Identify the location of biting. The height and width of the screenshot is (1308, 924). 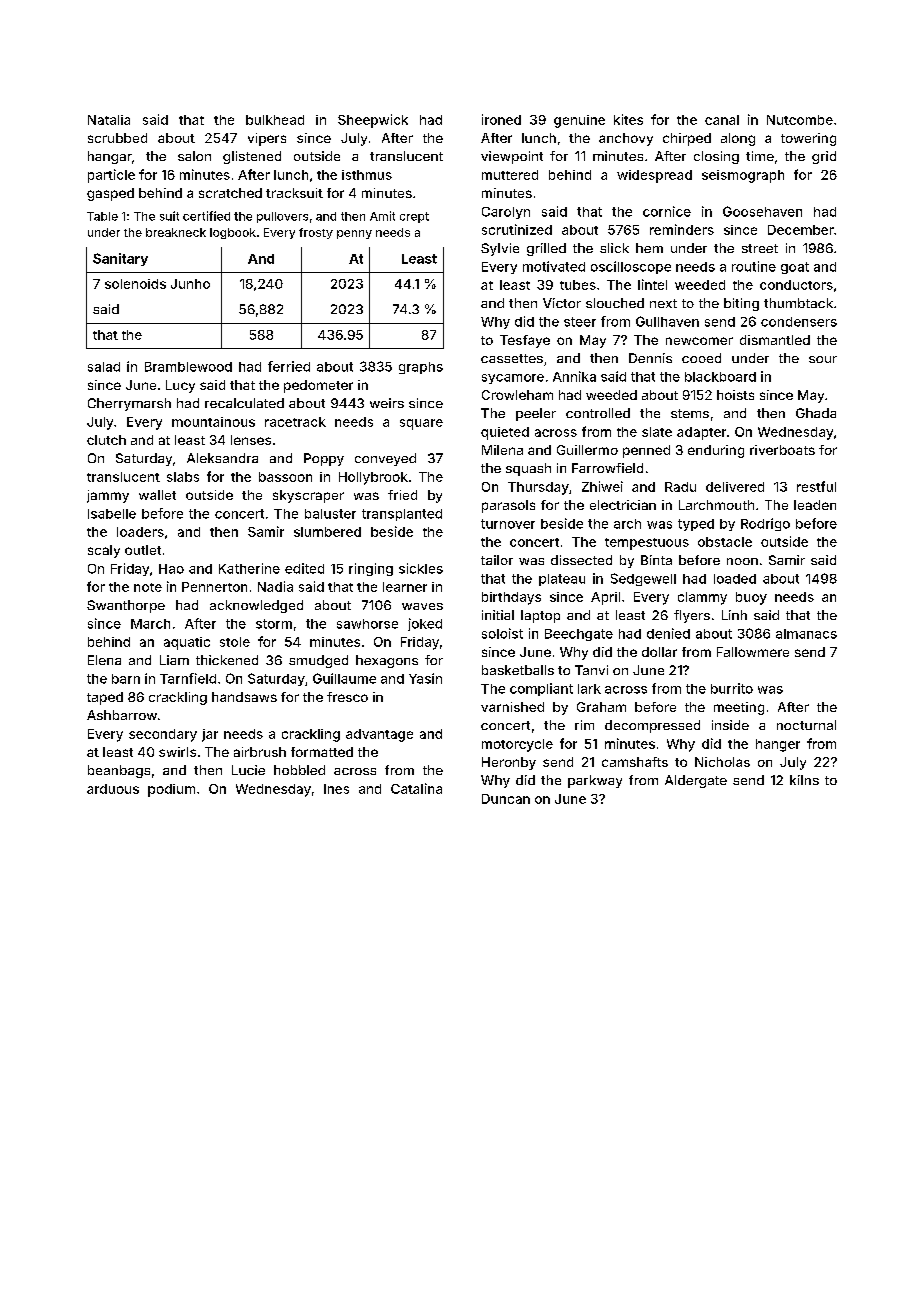
(741, 304).
